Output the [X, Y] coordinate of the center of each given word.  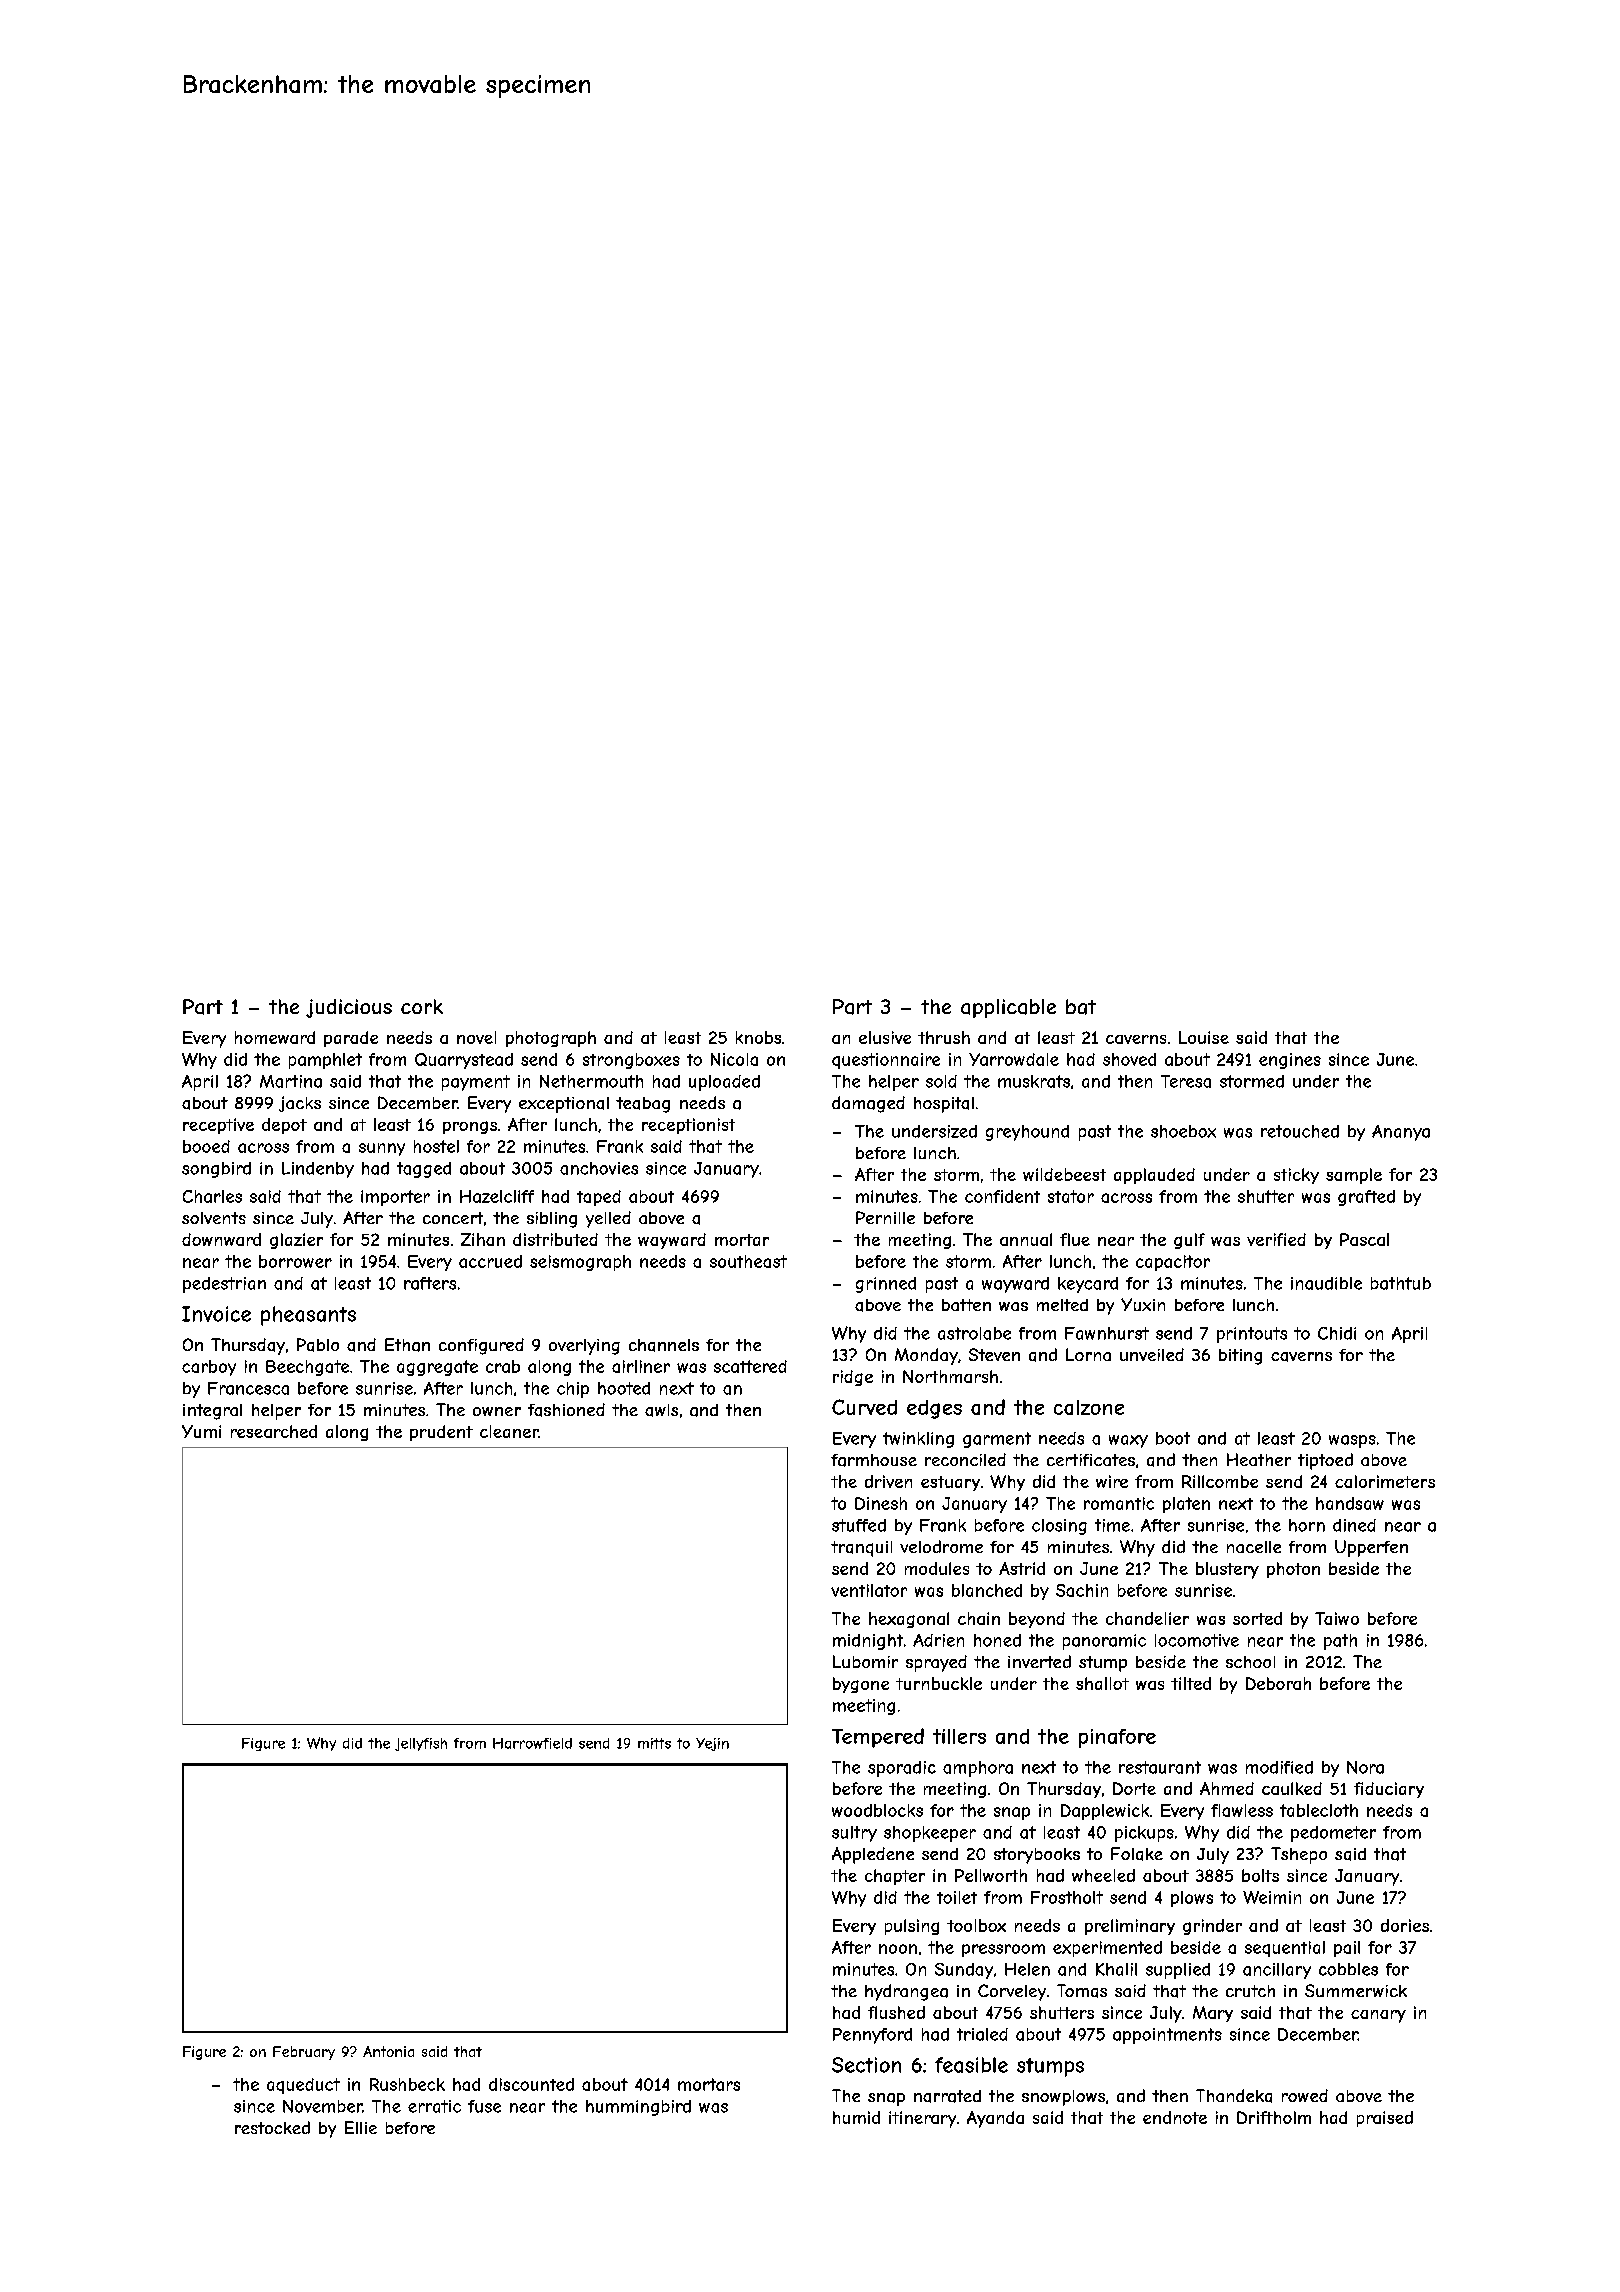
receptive [218, 1126]
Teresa [1186, 1081]
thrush [944, 1037]
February [304, 2053]
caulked [1292, 1788]
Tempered [878, 1738]
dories [1405, 1925]
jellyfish [421, 1744]
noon [898, 1949]
